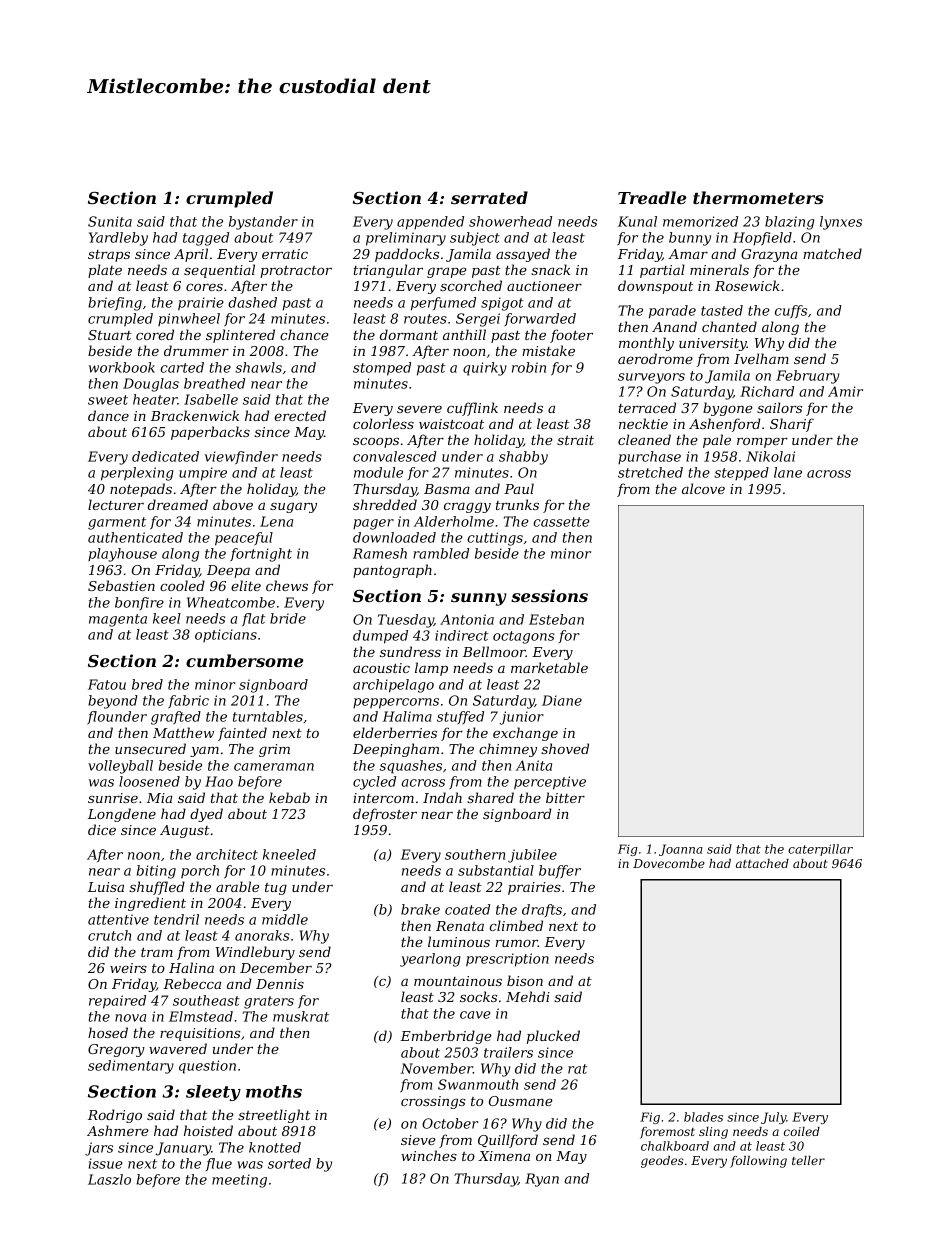  Describe the element at coordinates (562, 700) in the page. I see `Diane` at that location.
